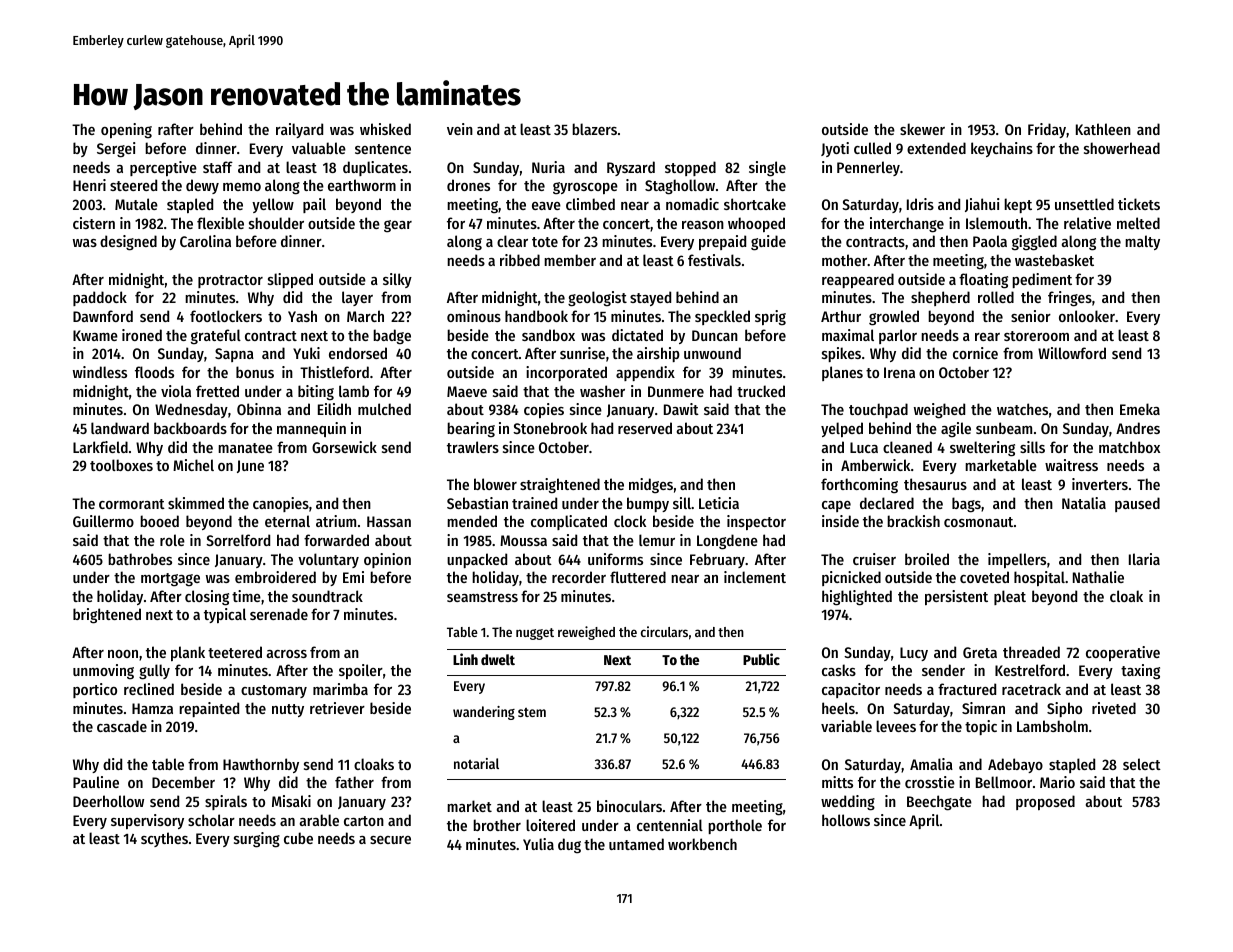  I want to click on inclement, so click(755, 577).
